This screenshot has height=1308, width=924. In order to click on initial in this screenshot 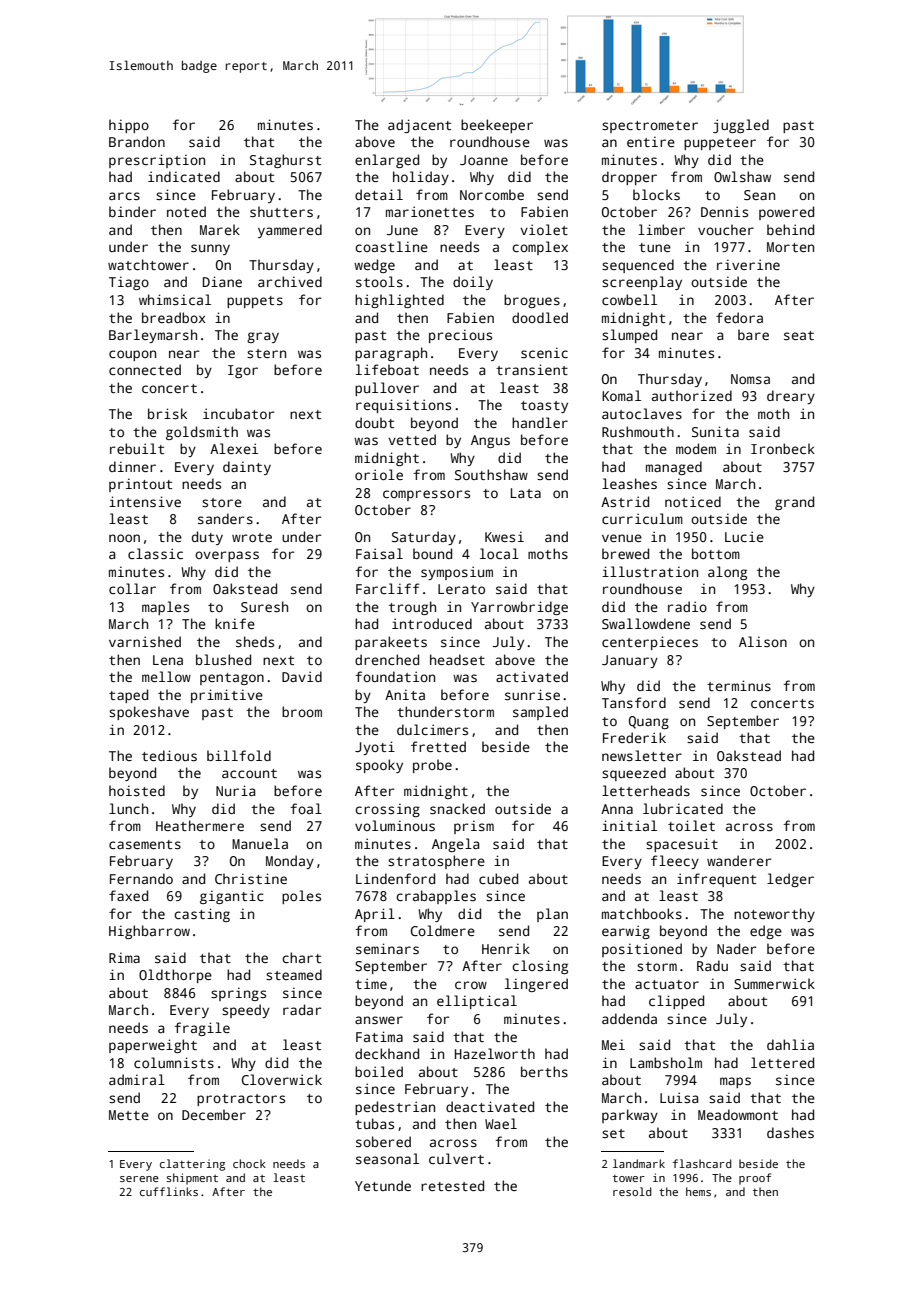, I will do `click(629, 825)`.
